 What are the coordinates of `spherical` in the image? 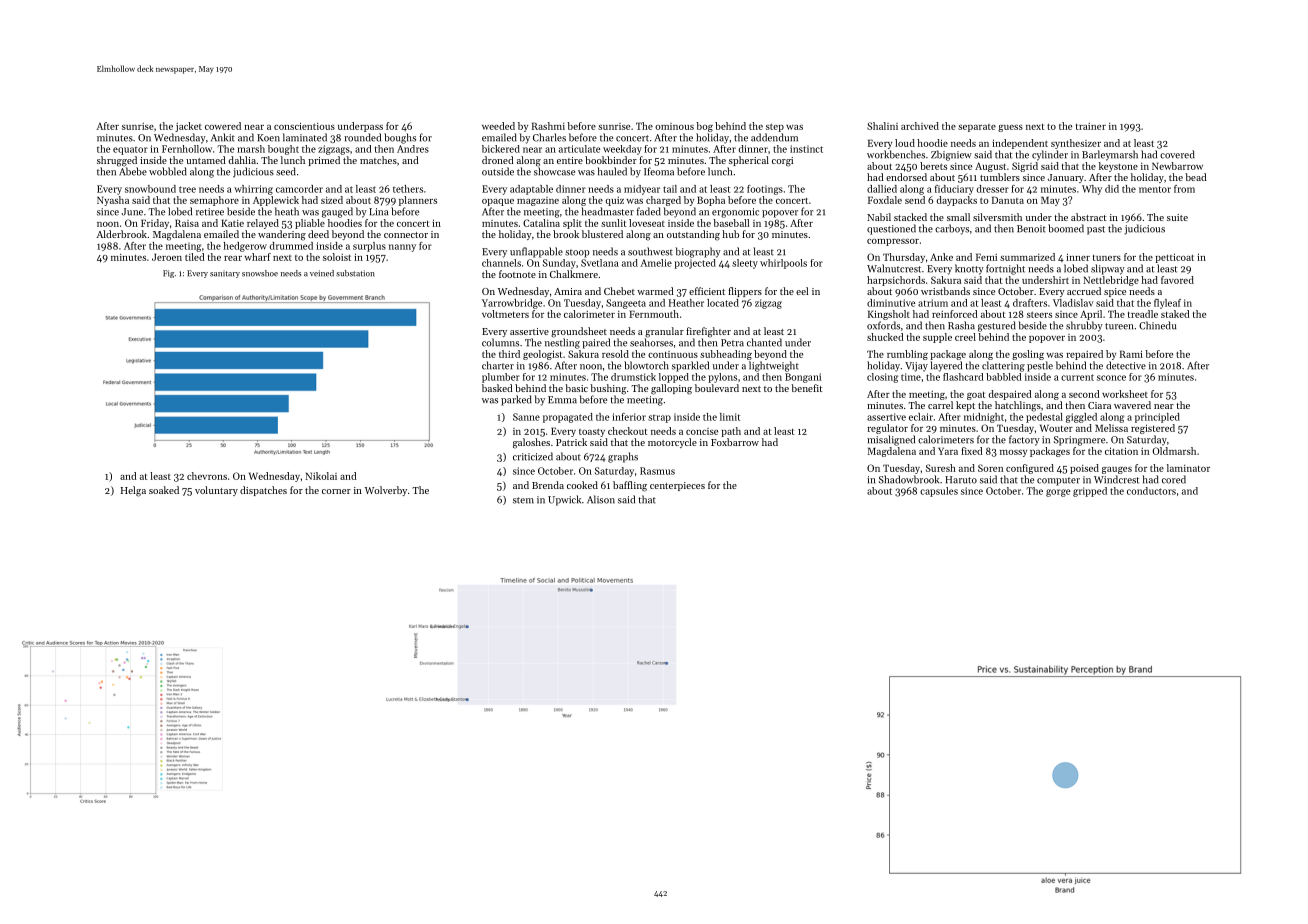 It's located at (749, 161).
